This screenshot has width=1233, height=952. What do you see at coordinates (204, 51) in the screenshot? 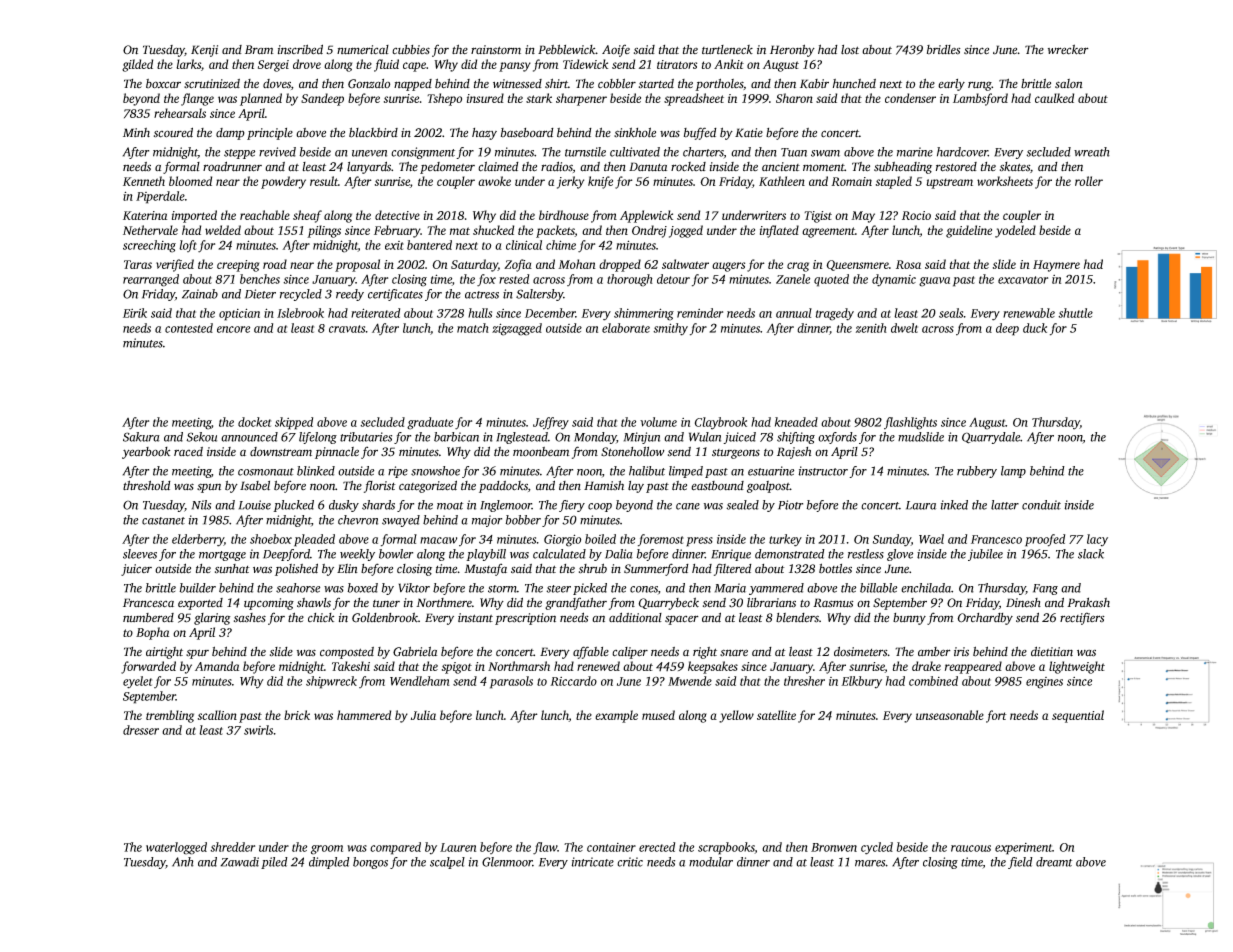
I see `Kenji` at bounding box center [204, 51].
